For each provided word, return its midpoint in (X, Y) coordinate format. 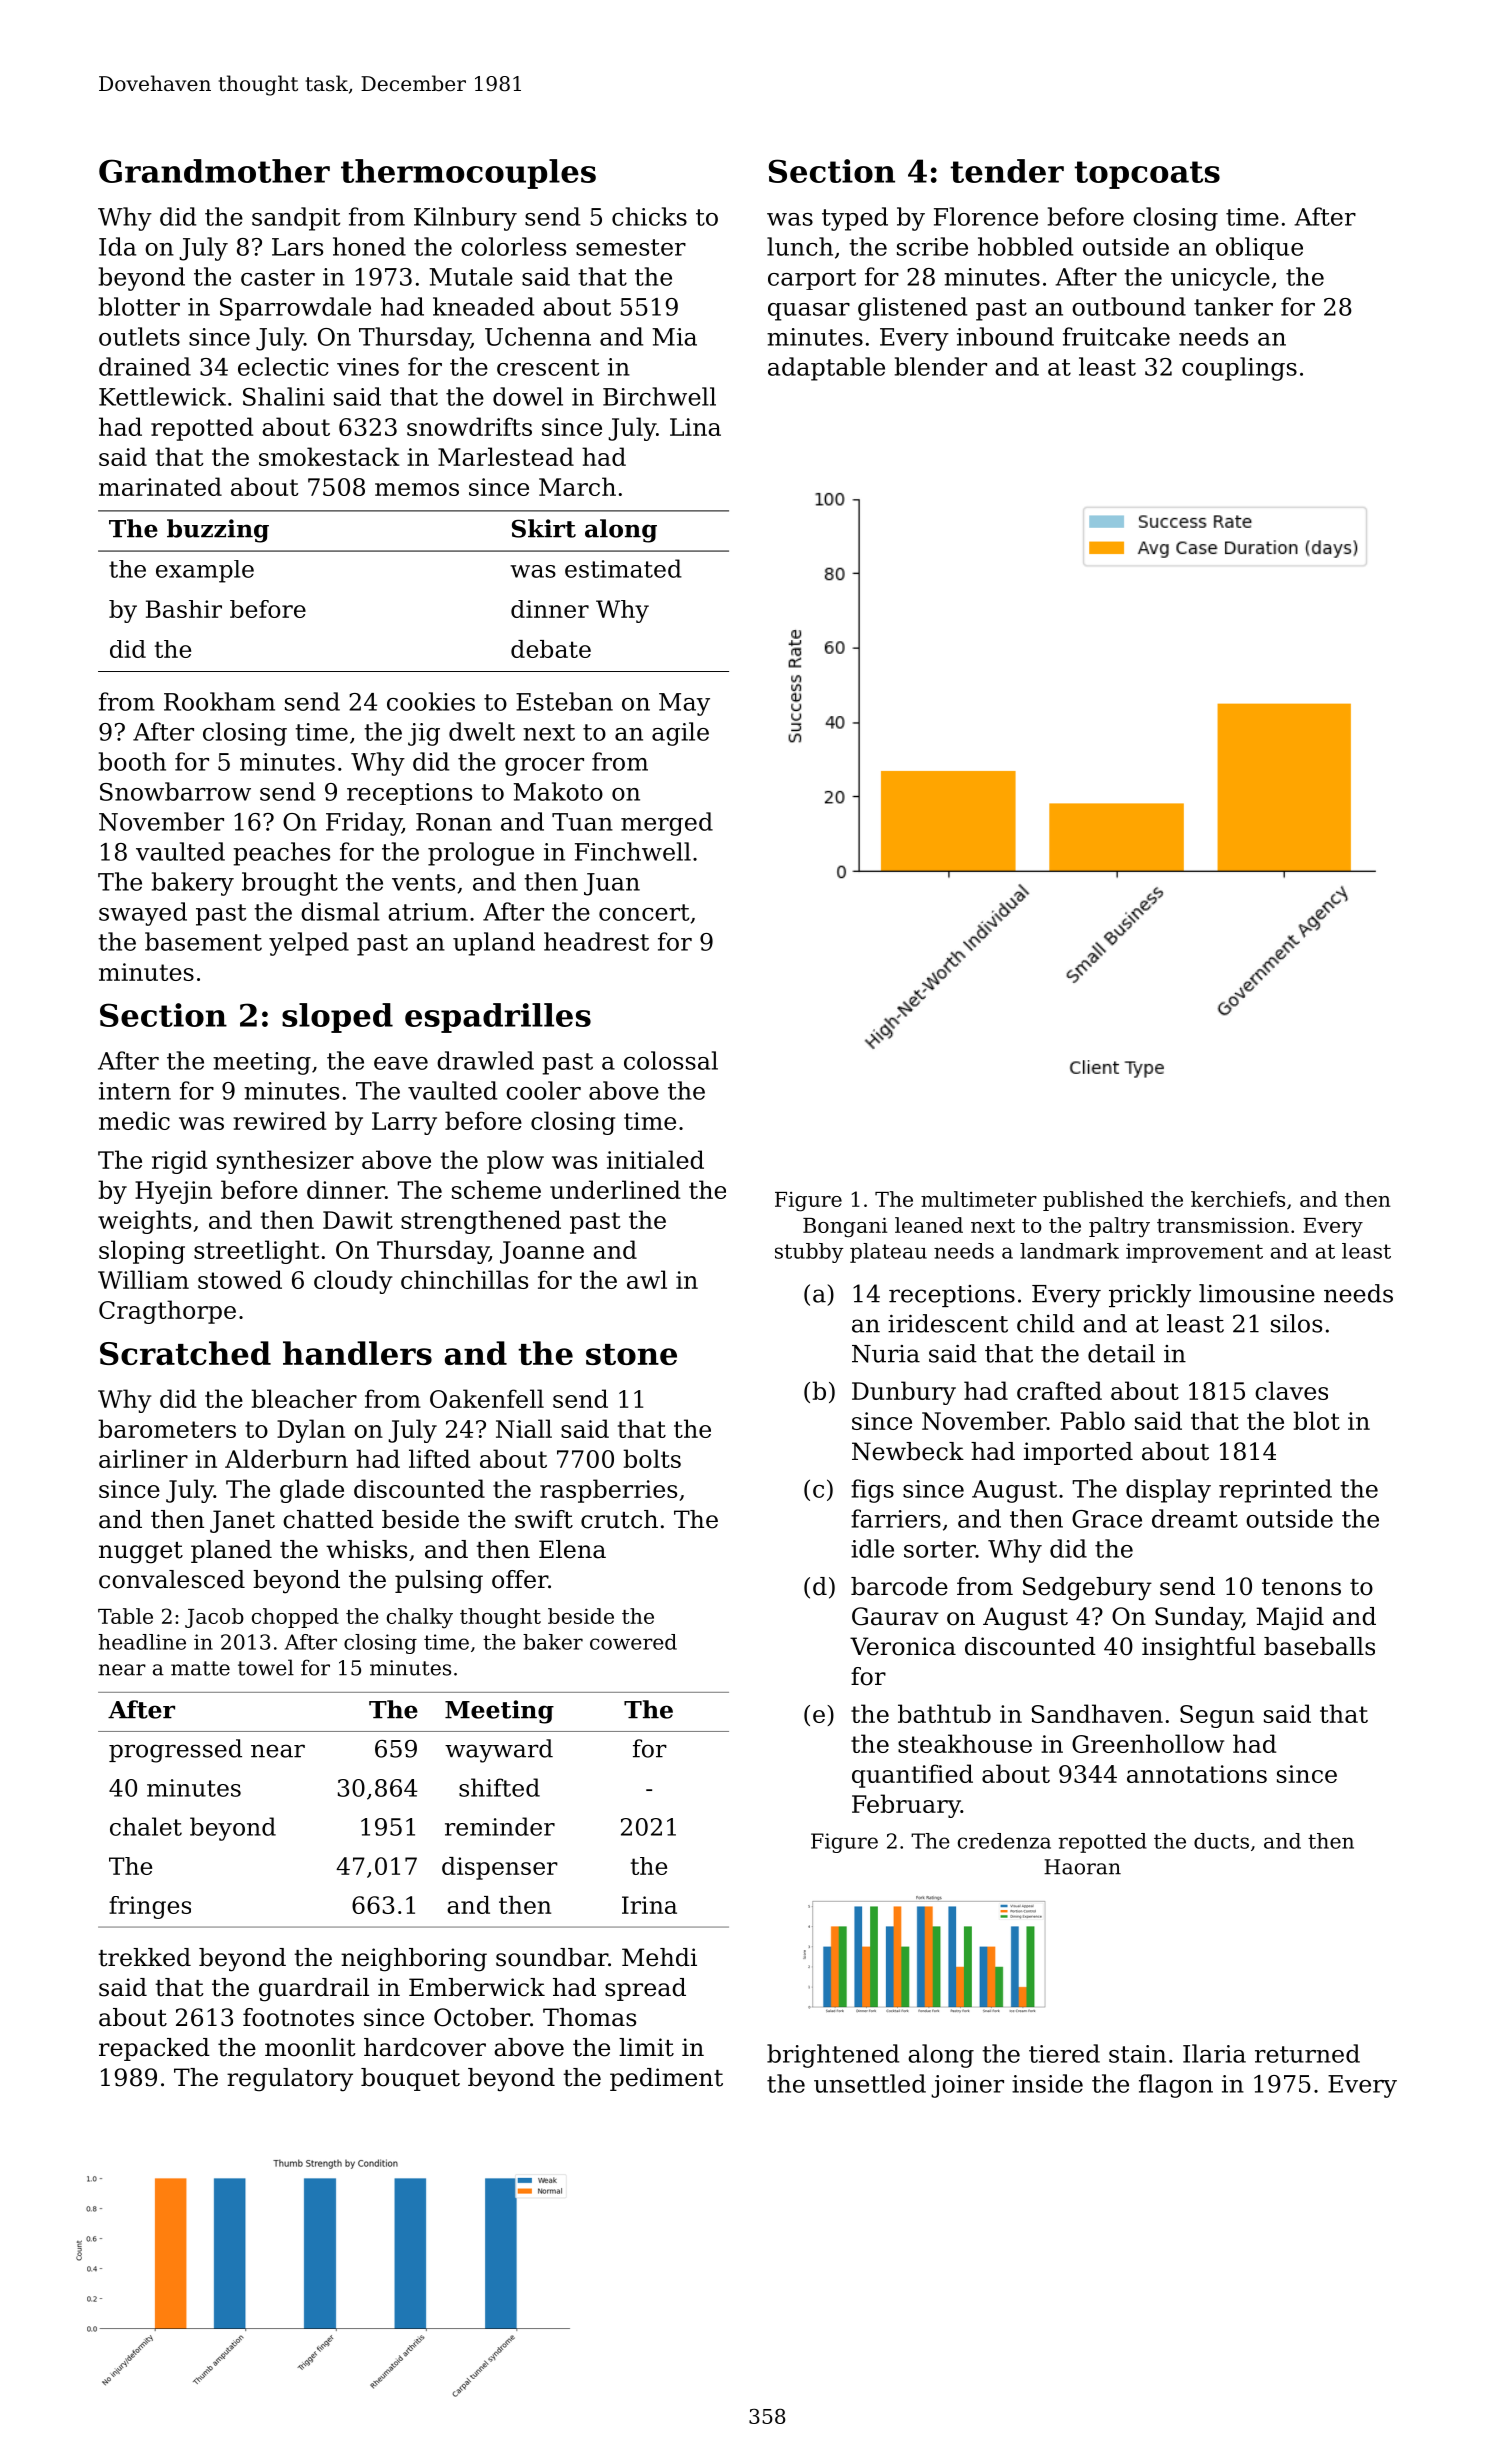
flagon (1176, 2086)
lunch (800, 246)
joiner (967, 2086)
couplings (1239, 369)
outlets (139, 336)
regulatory (290, 2080)
